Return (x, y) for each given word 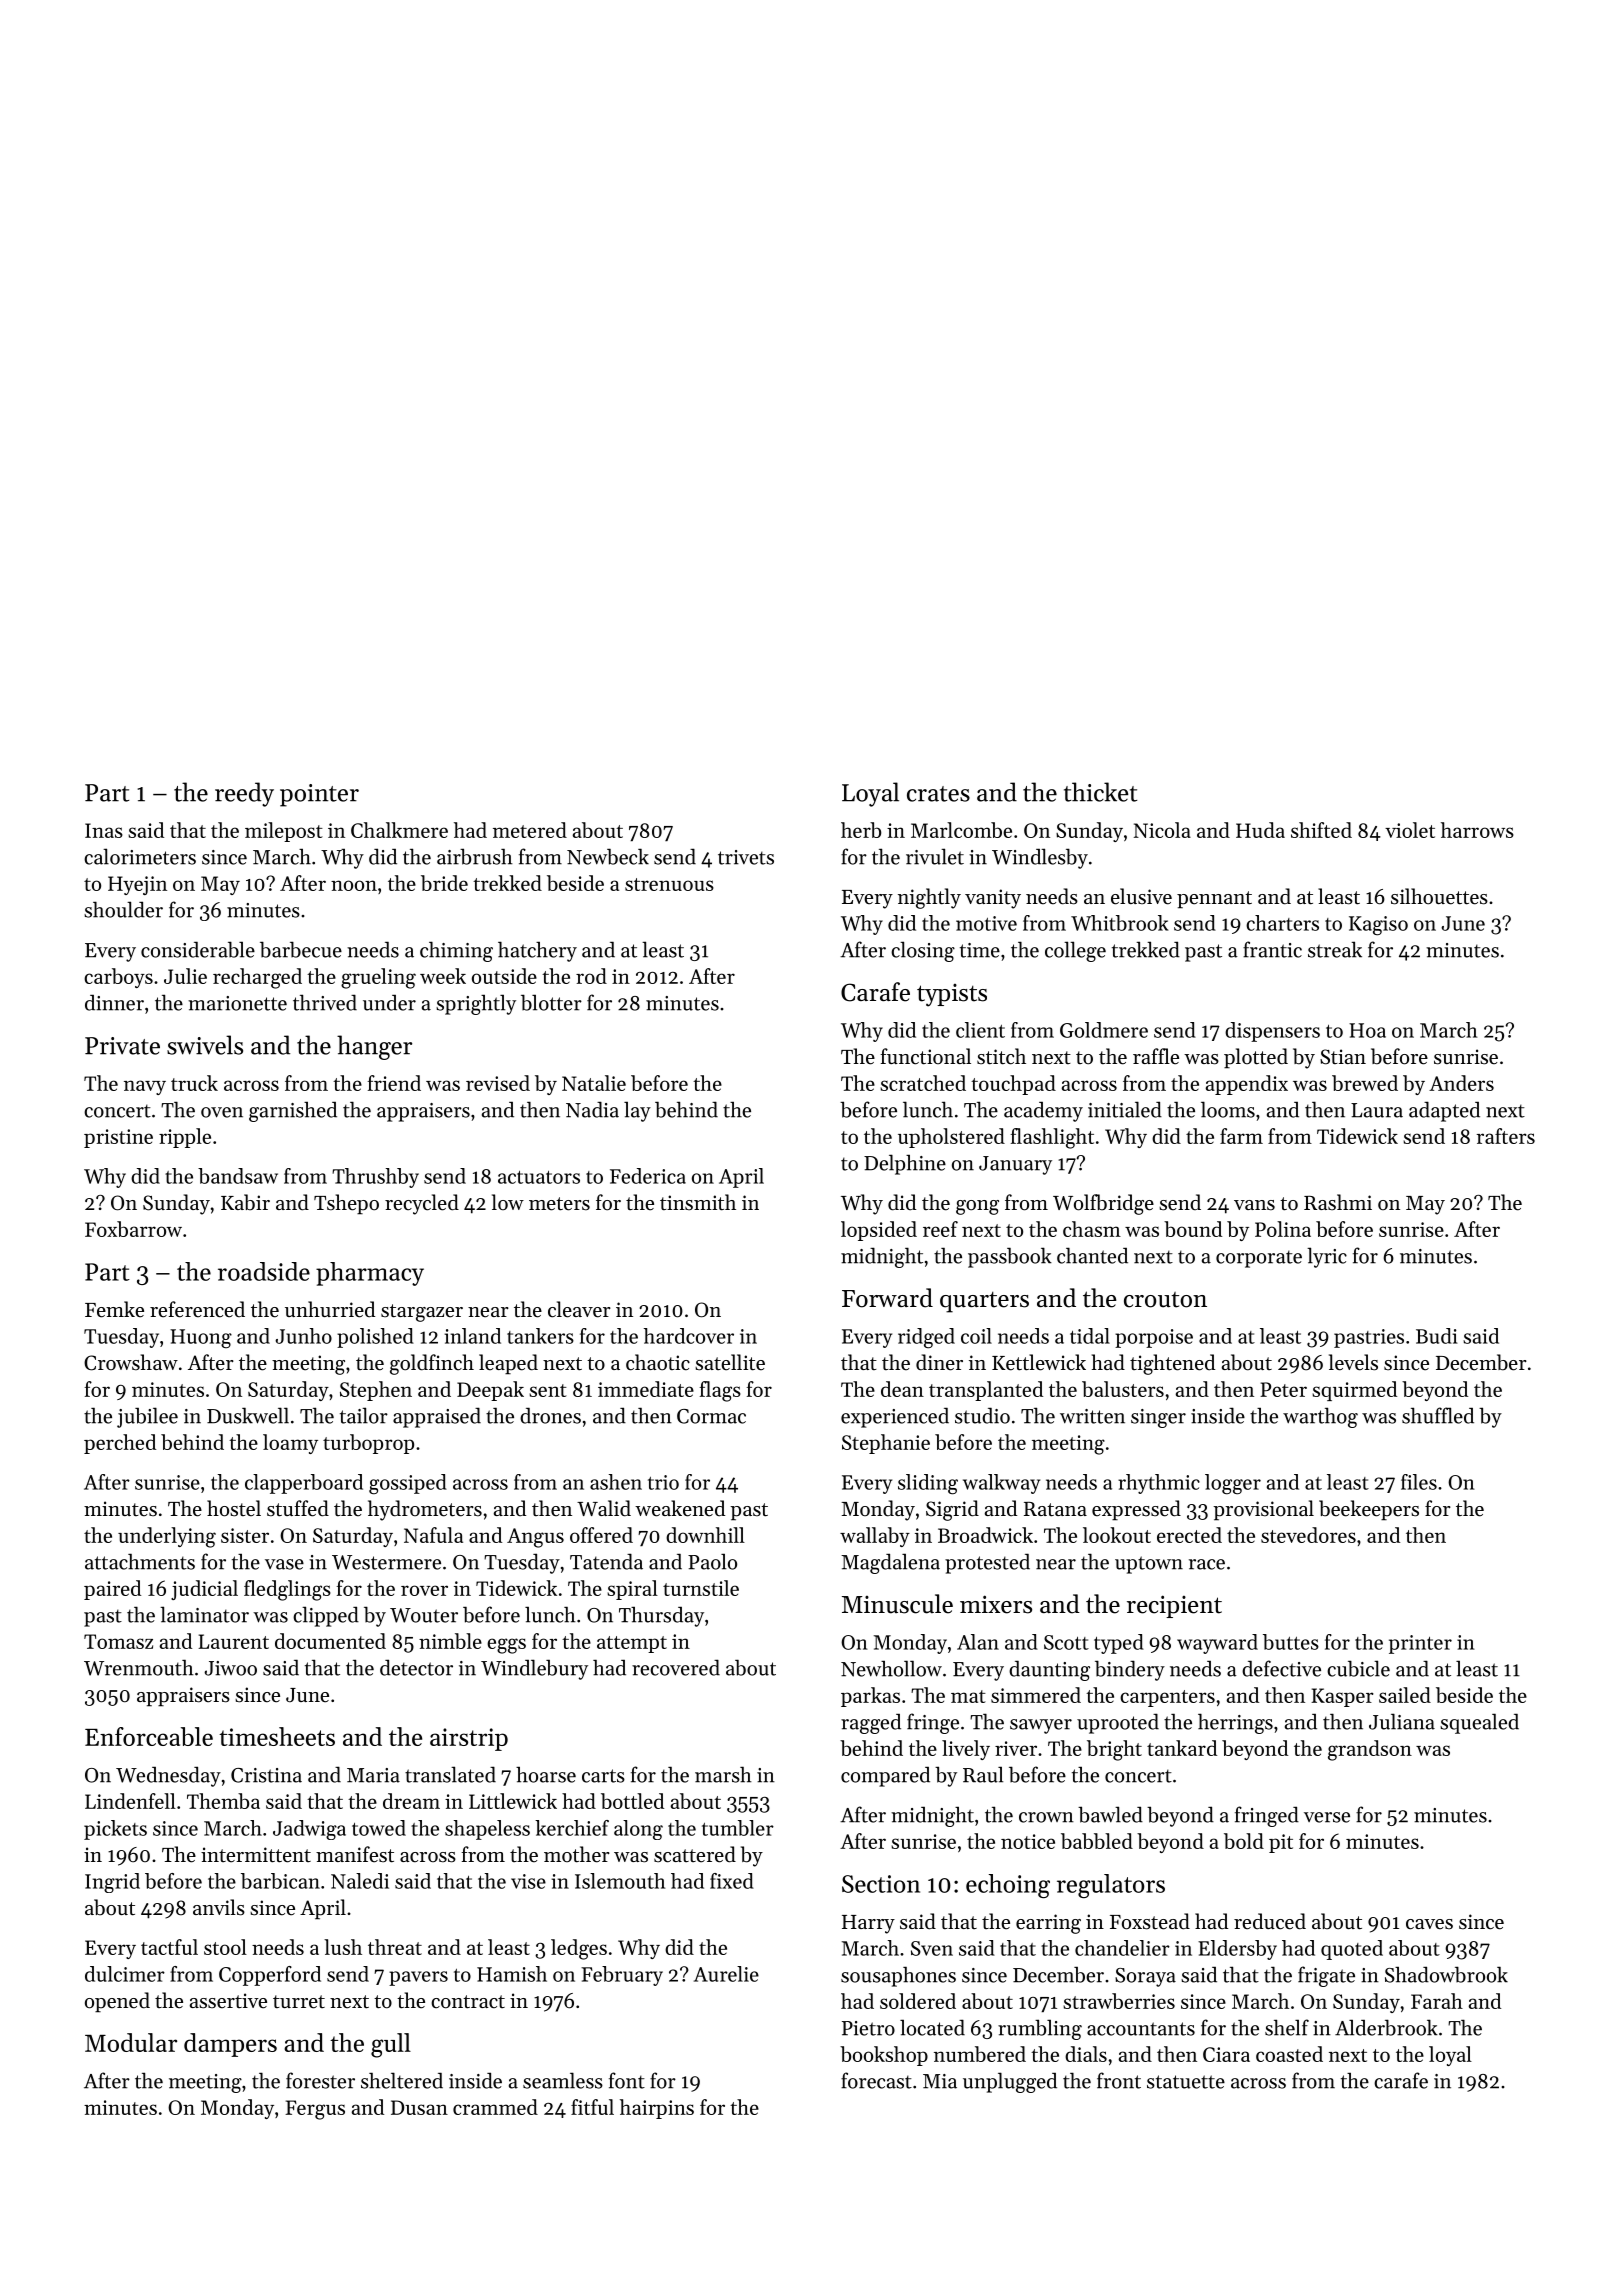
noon (354, 885)
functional (925, 1056)
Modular (131, 2042)
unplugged (1010, 2082)
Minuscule (897, 1604)
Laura (1377, 1110)
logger (1233, 1484)
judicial (204, 1590)
